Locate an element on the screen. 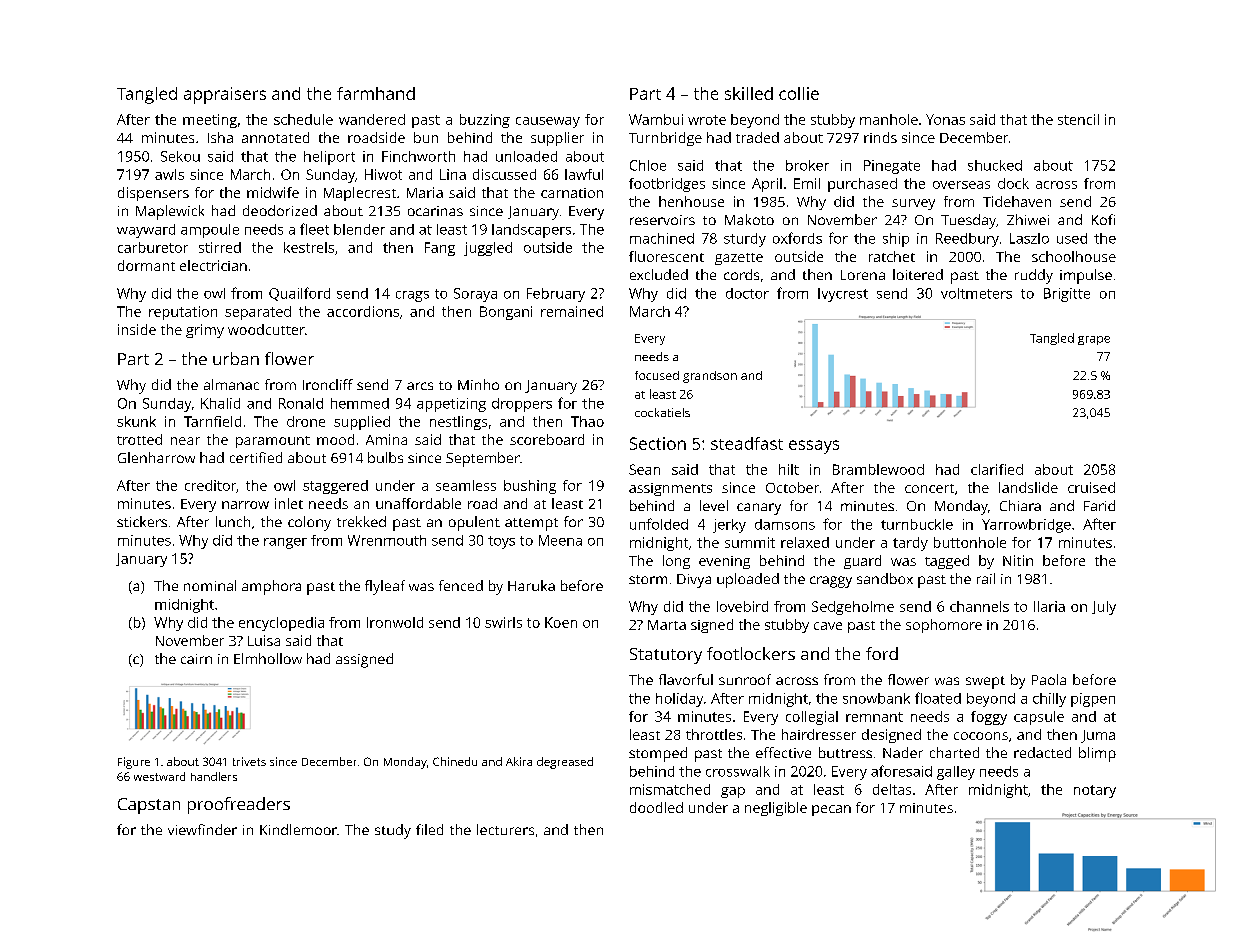 The height and width of the screenshot is (952, 1233). appraisers is located at coordinates (225, 95).
